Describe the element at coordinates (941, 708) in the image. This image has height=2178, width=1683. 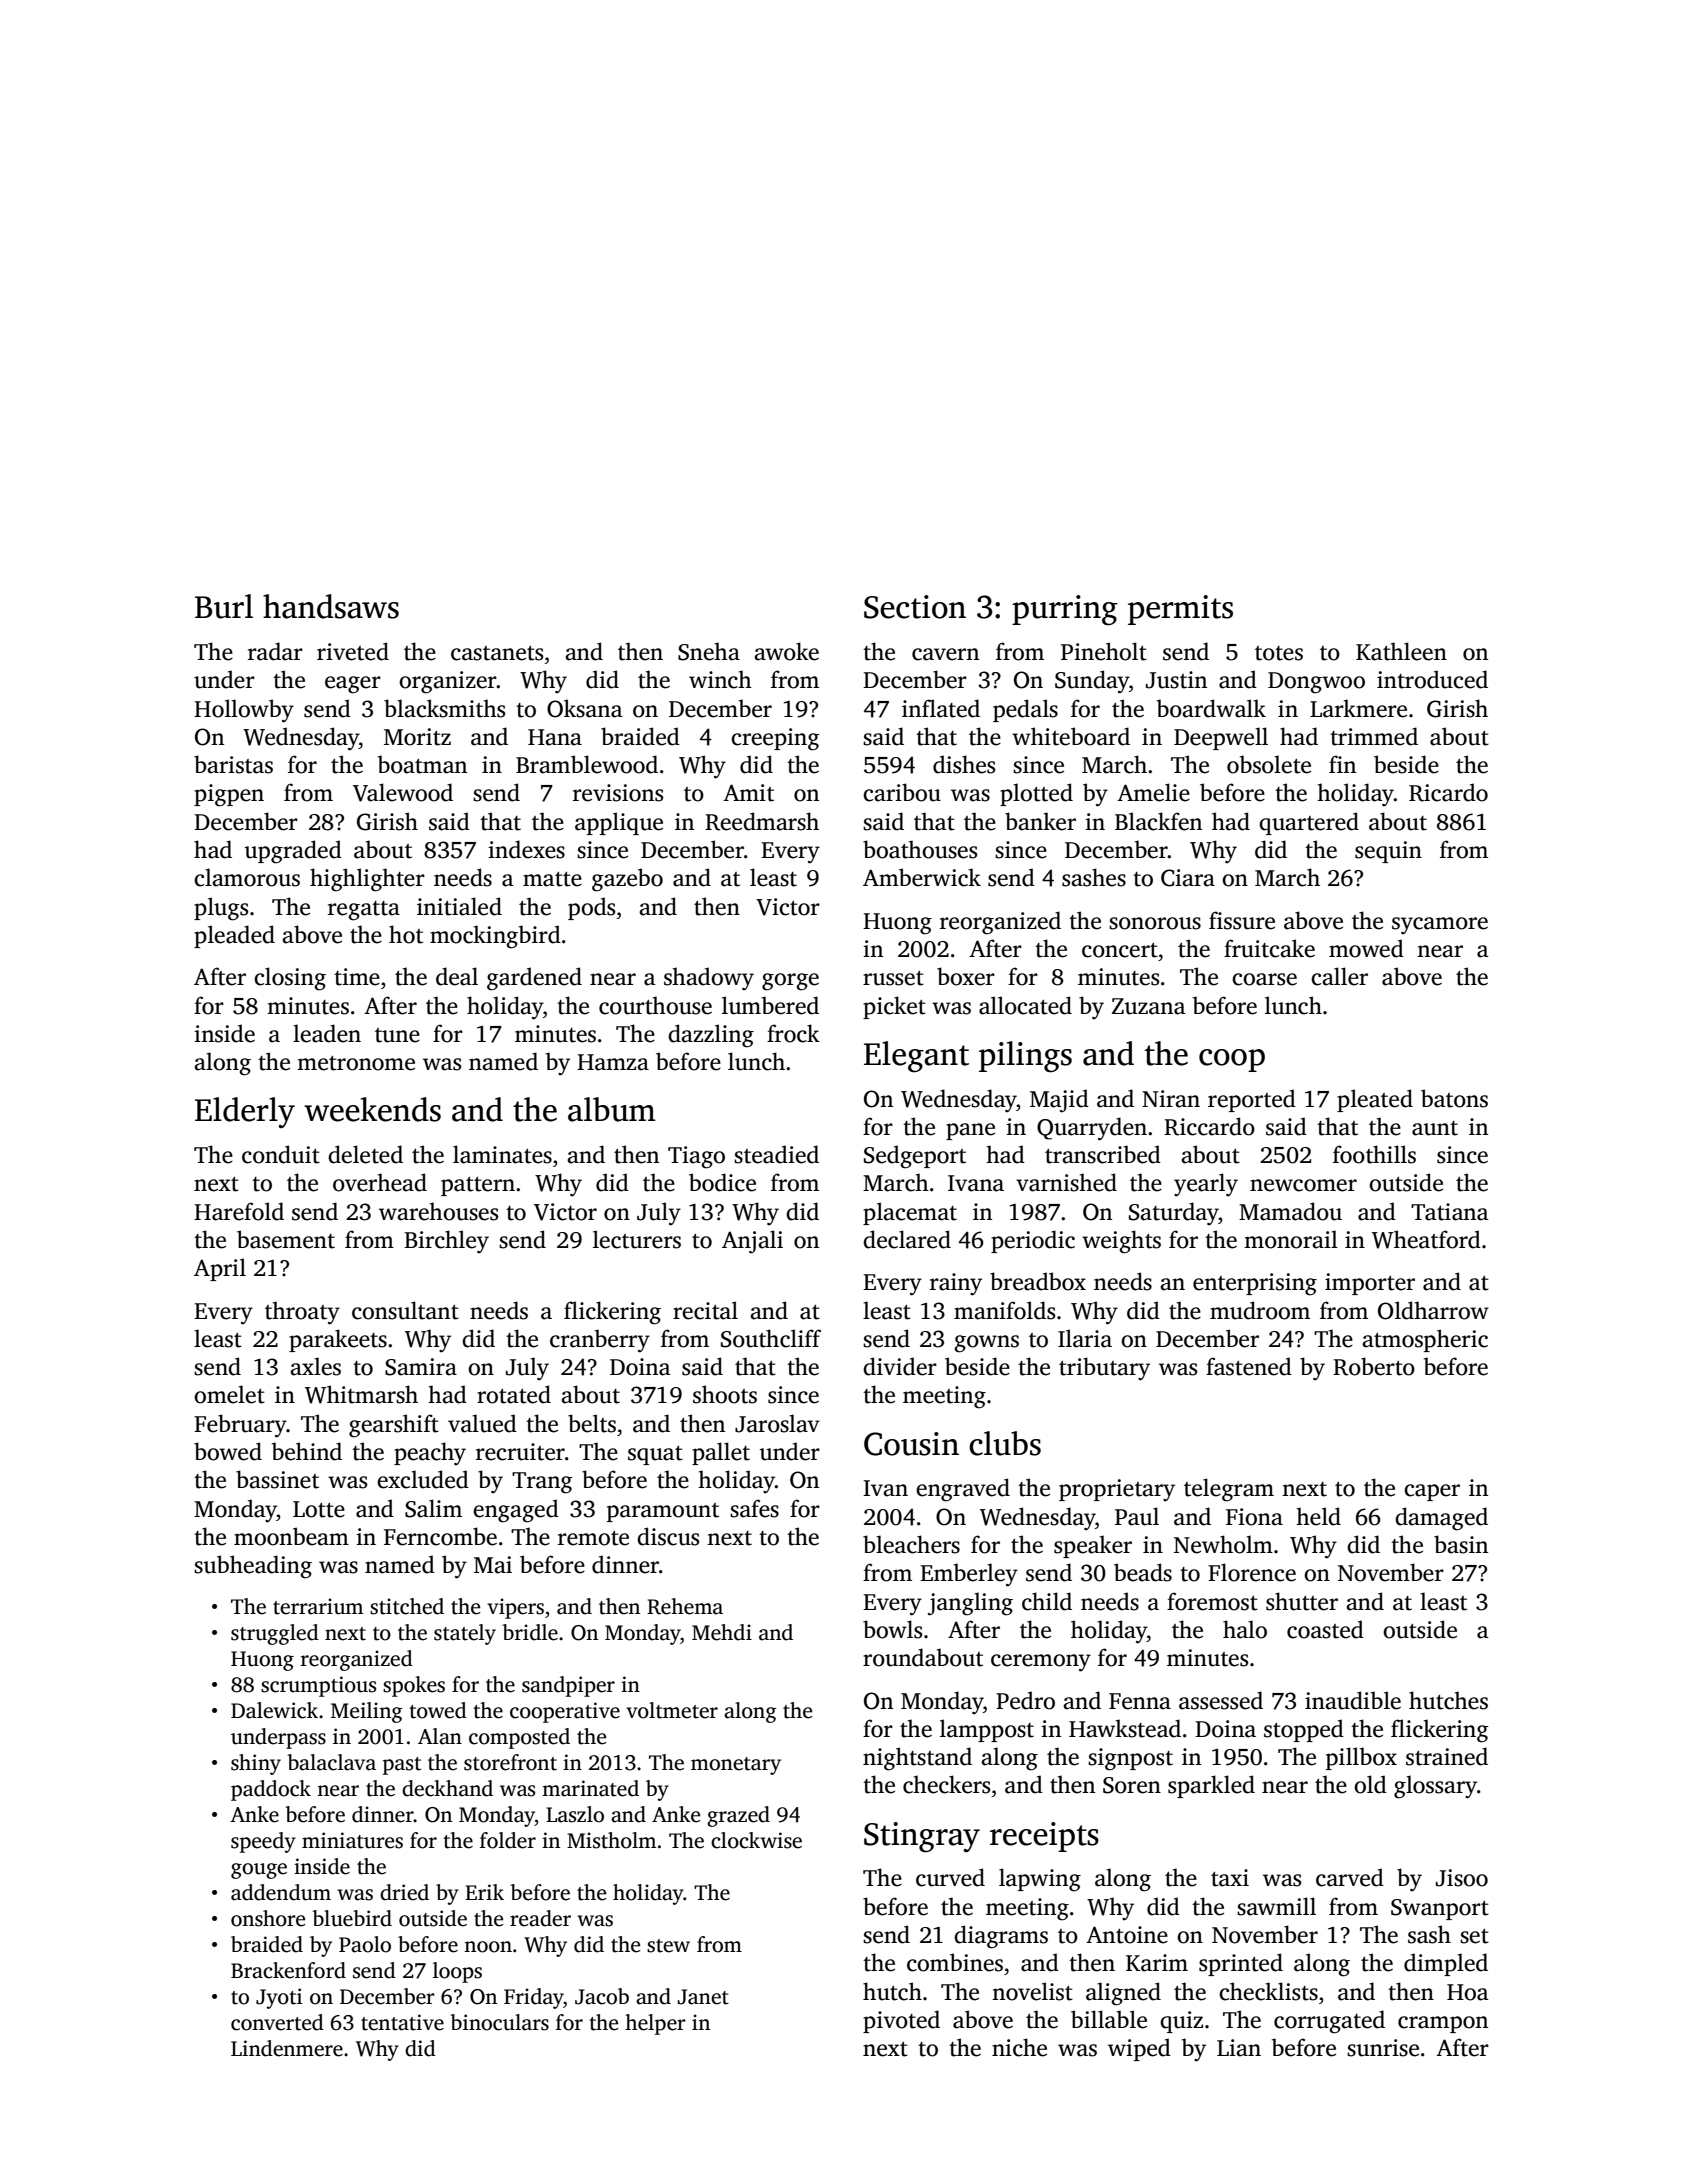
I see `inflated` at that location.
